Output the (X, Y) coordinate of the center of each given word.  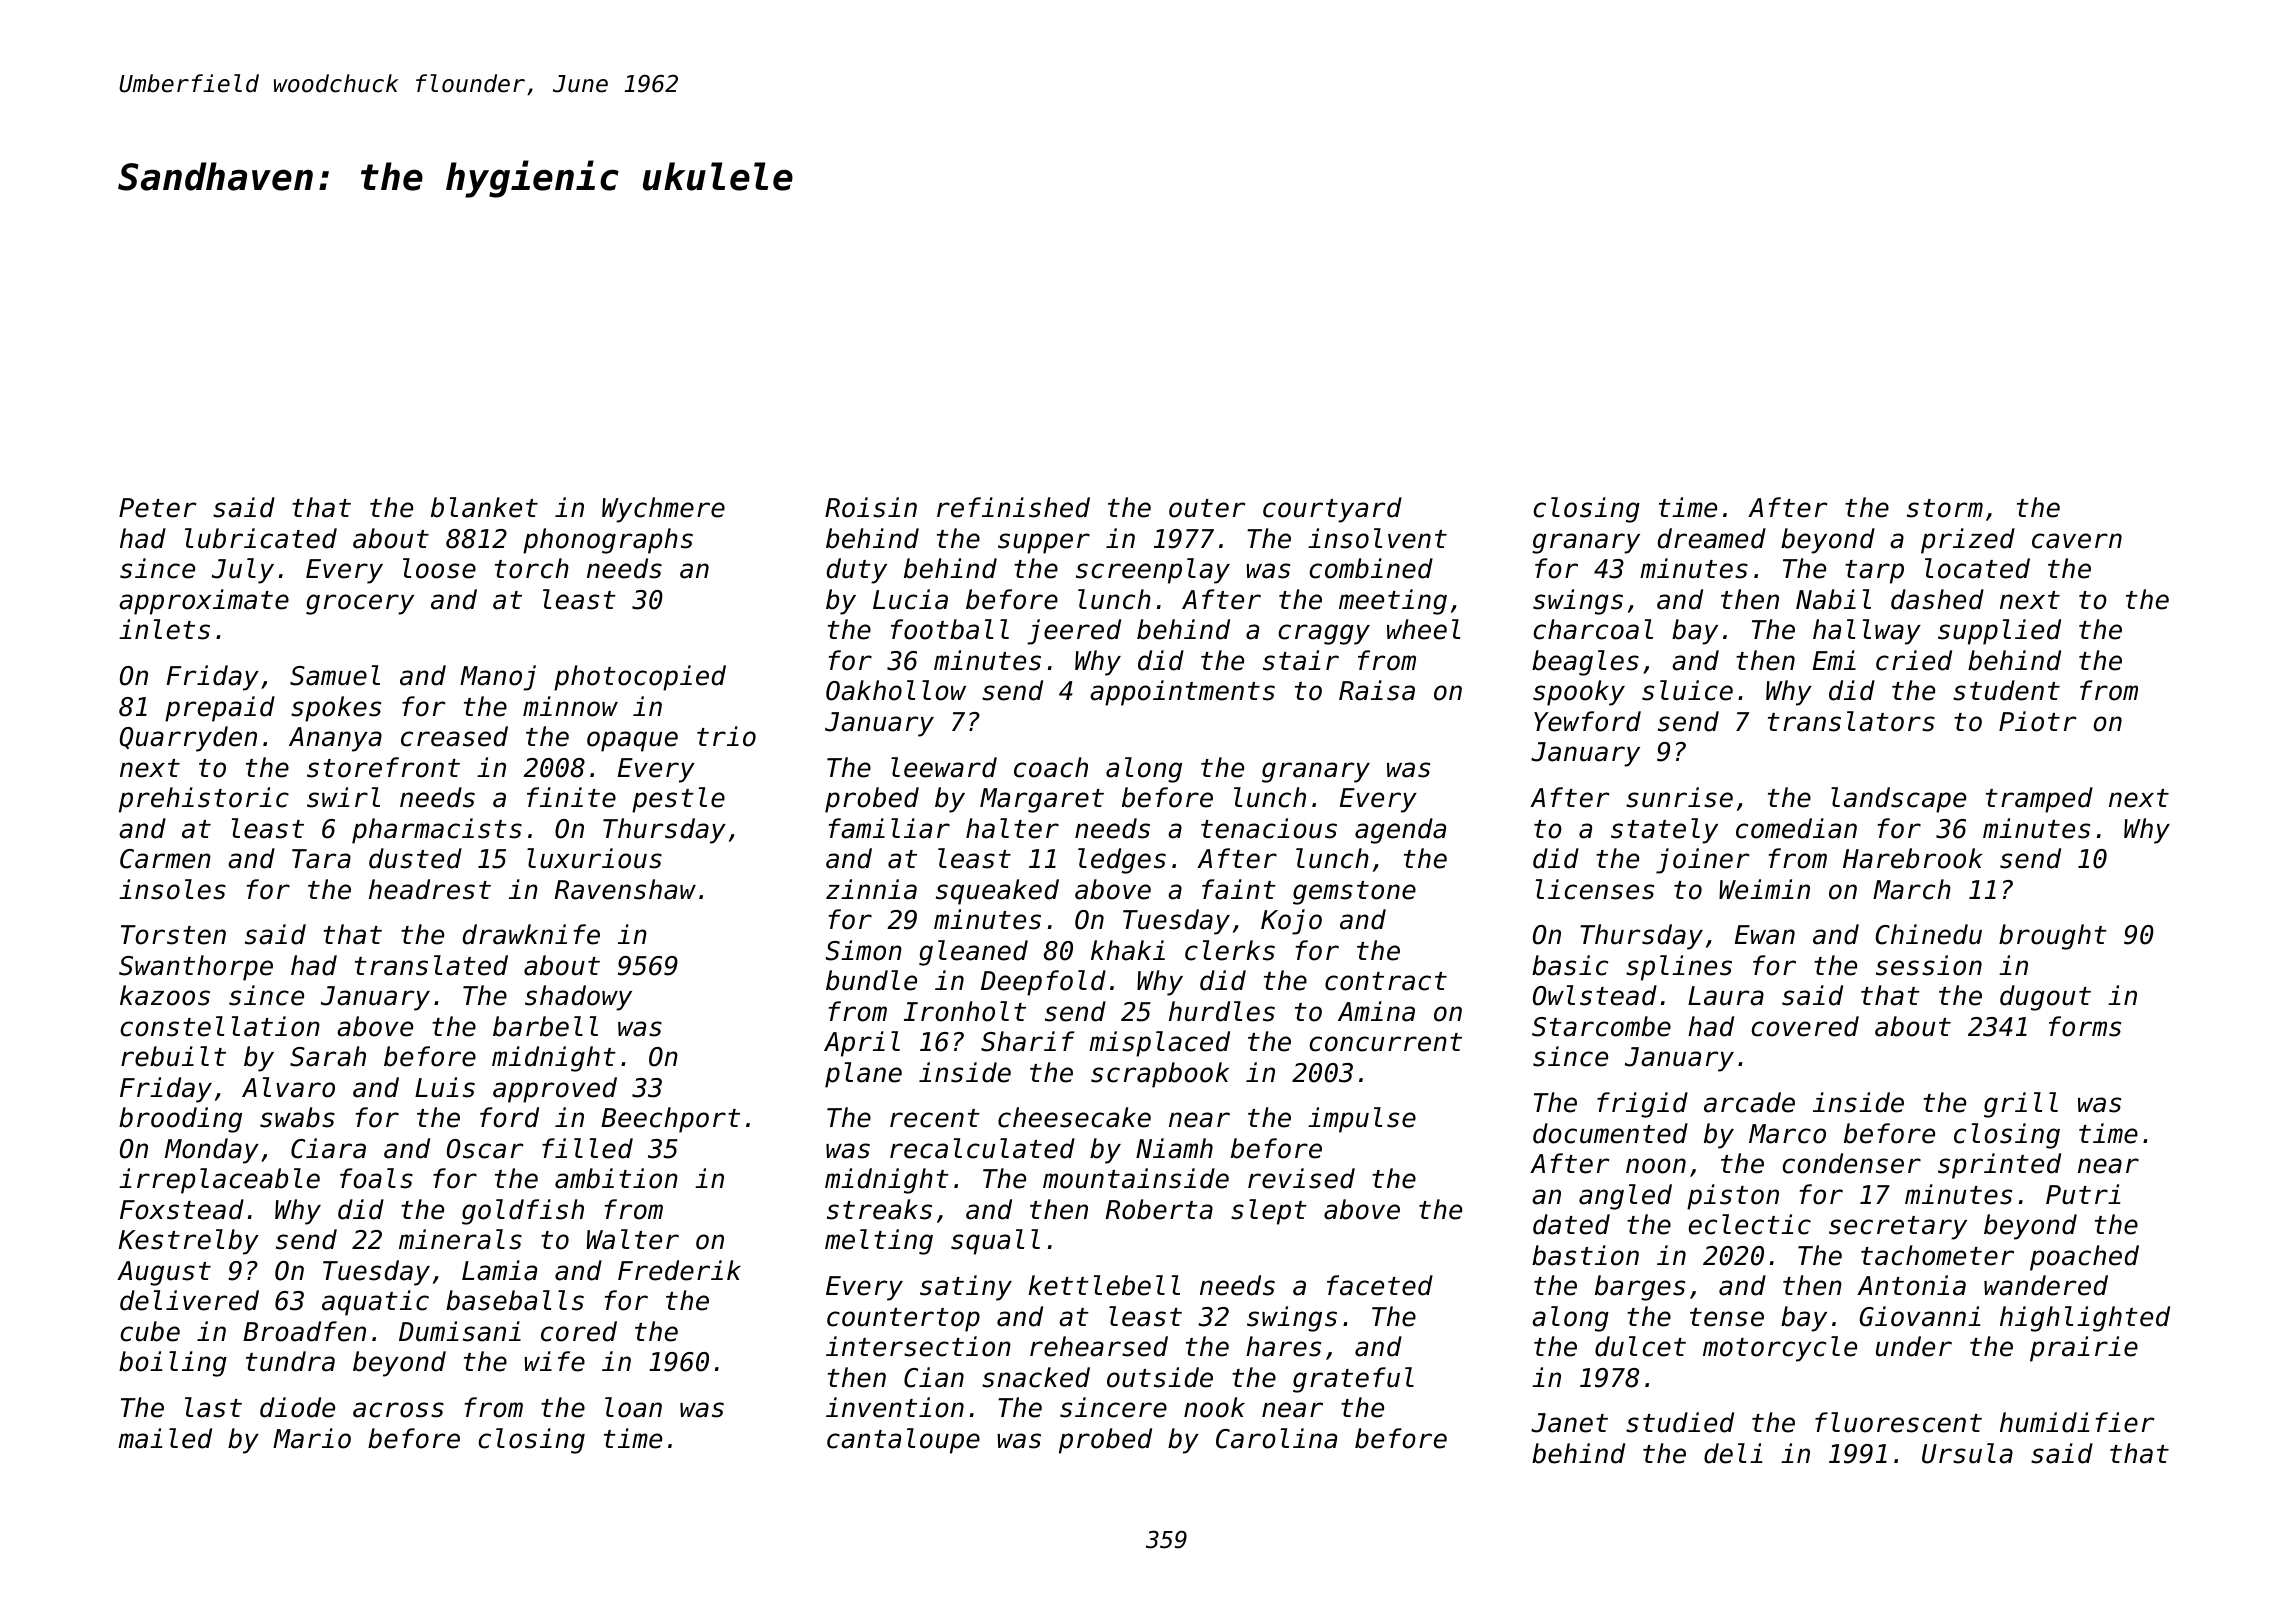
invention (895, 1407)
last (213, 1407)
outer (1207, 508)
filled (587, 1148)
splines (1679, 968)
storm (1945, 508)
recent (935, 1118)
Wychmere (663, 510)
